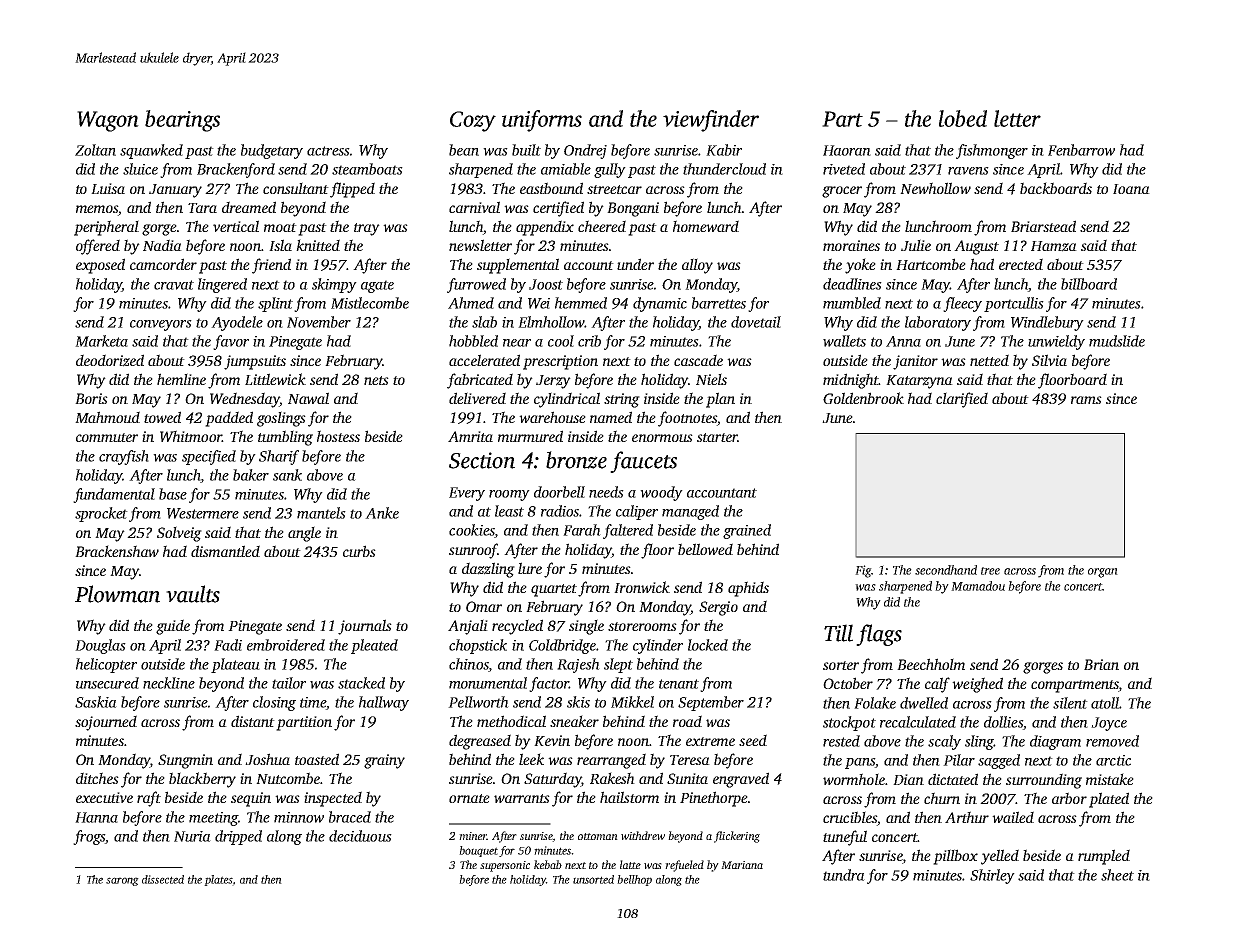 The height and width of the page is (952, 1233). What do you see at coordinates (714, 799) in the page?
I see `Pinethorpe` at bounding box center [714, 799].
